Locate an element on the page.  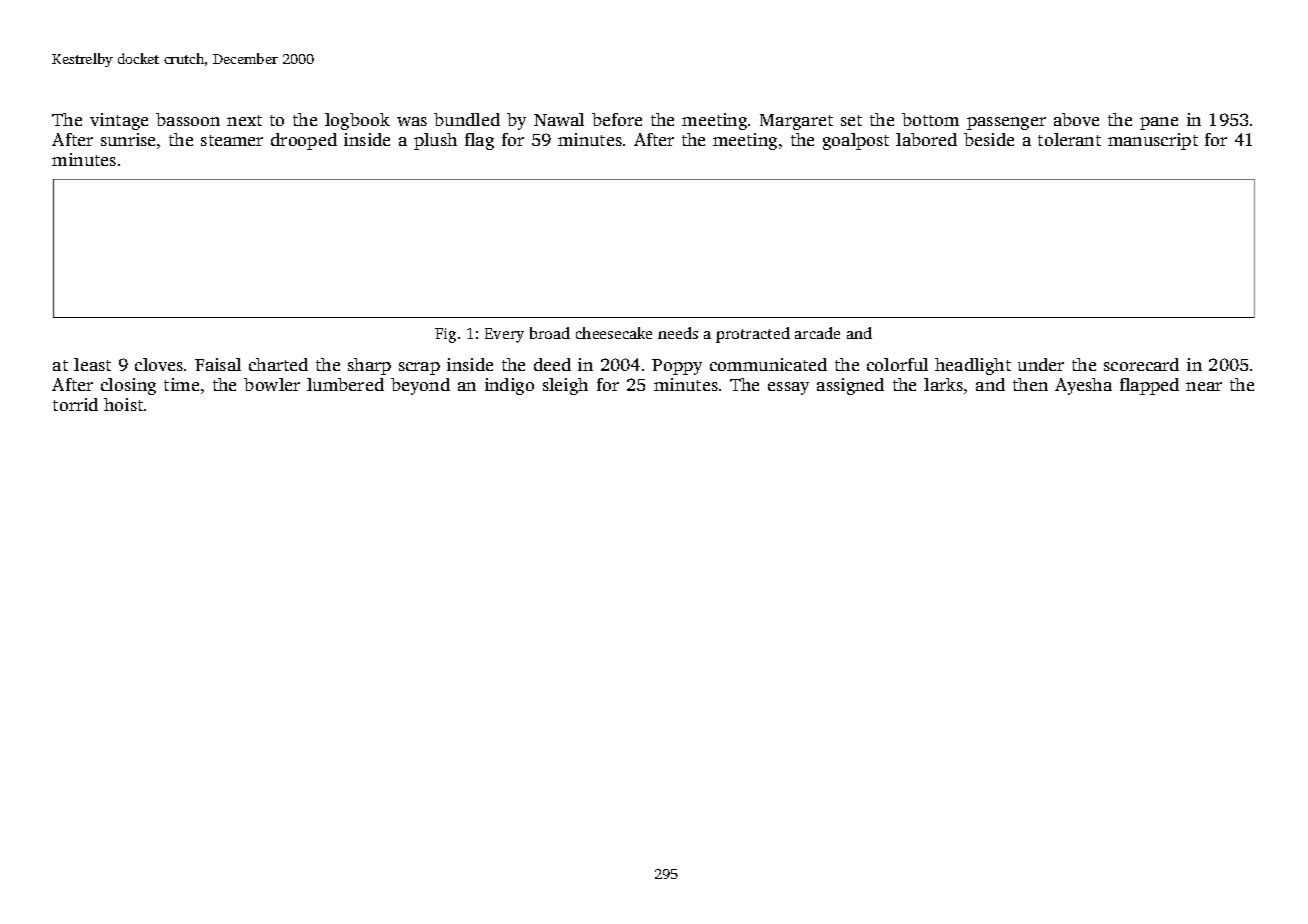
essay is located at coordinates (788, 388).
